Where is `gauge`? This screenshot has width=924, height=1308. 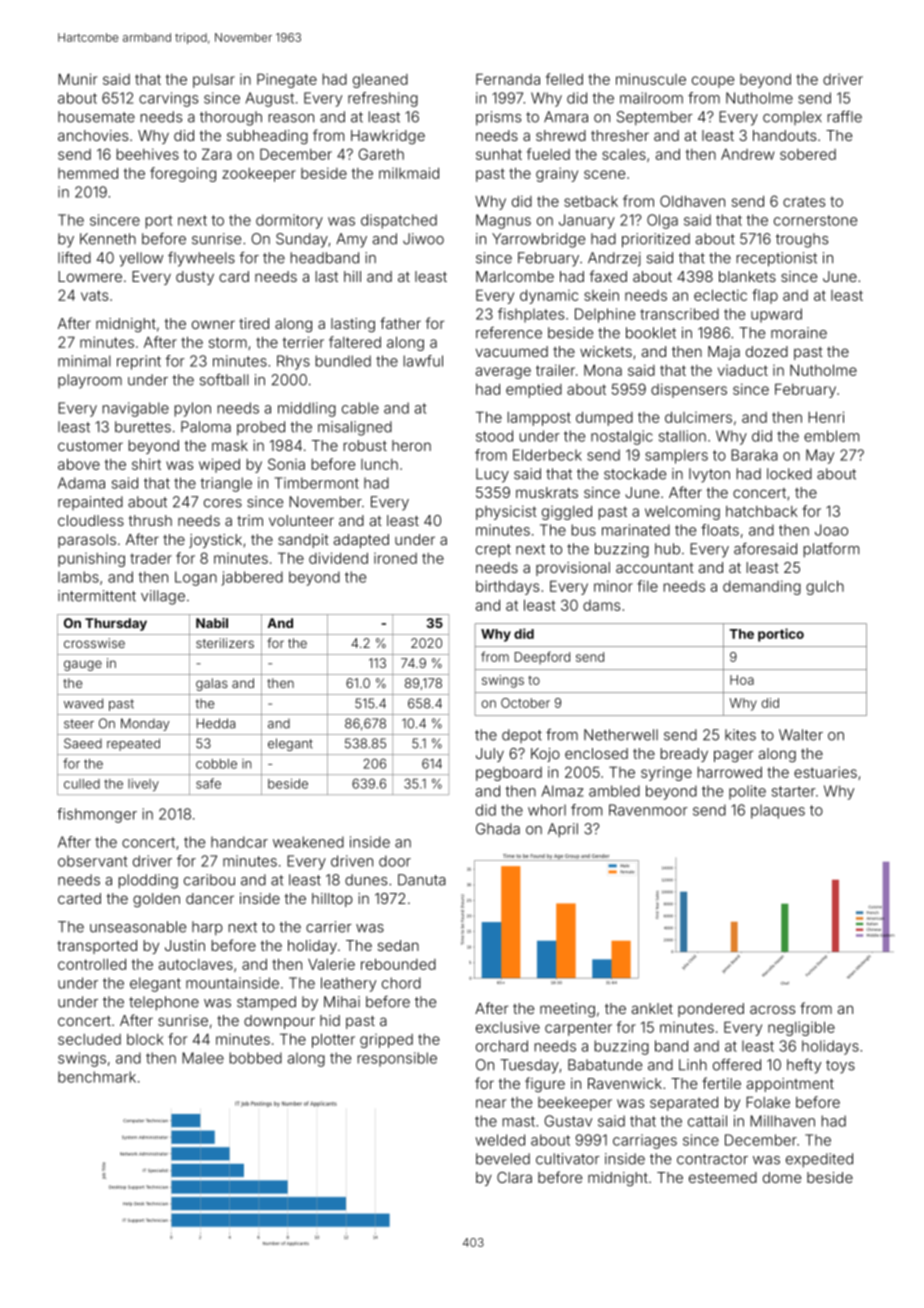
gauge is located at coordinates (83, 665).
